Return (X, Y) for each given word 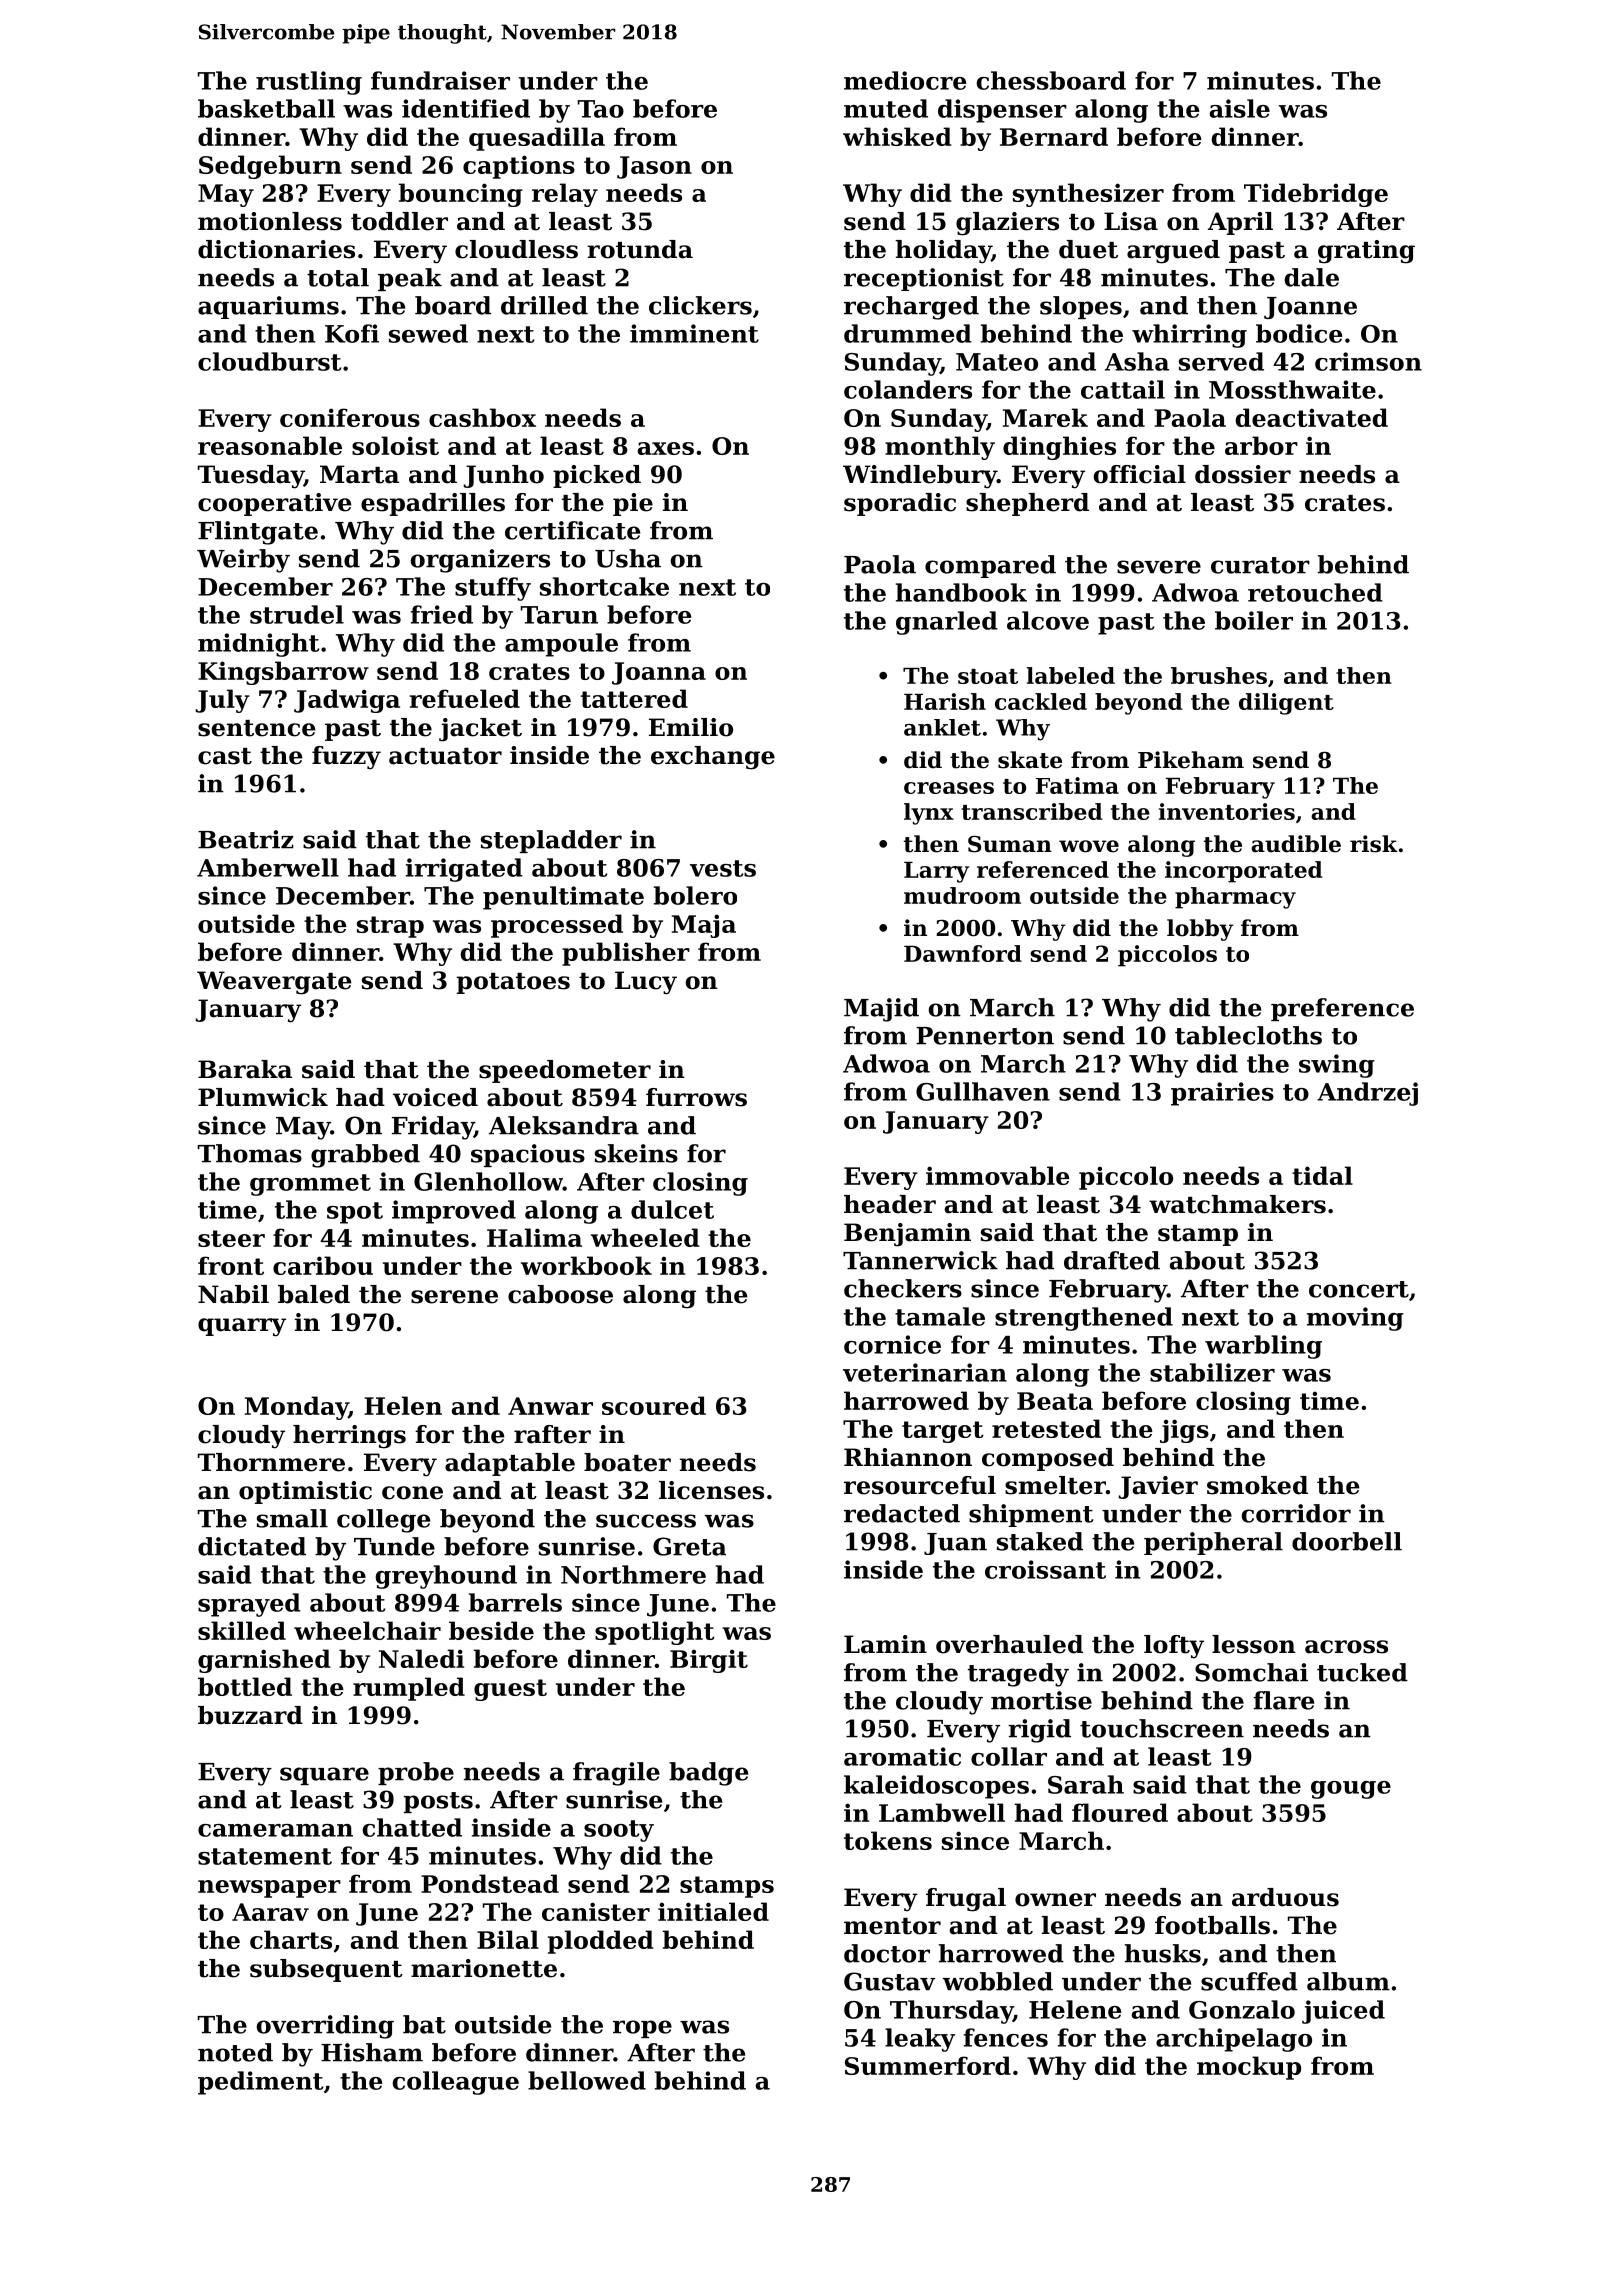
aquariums (268, 307)
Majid (881, 1010)
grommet (310, 1185)
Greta (689, 1546)
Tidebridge (1316, 195)
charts (291, 1939)
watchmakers (1237, 1204)
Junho (503, 476)
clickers (700, 305)
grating (1366, 252)
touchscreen (1162, 1728)
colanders (908, 389)
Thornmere (271, 1462)
